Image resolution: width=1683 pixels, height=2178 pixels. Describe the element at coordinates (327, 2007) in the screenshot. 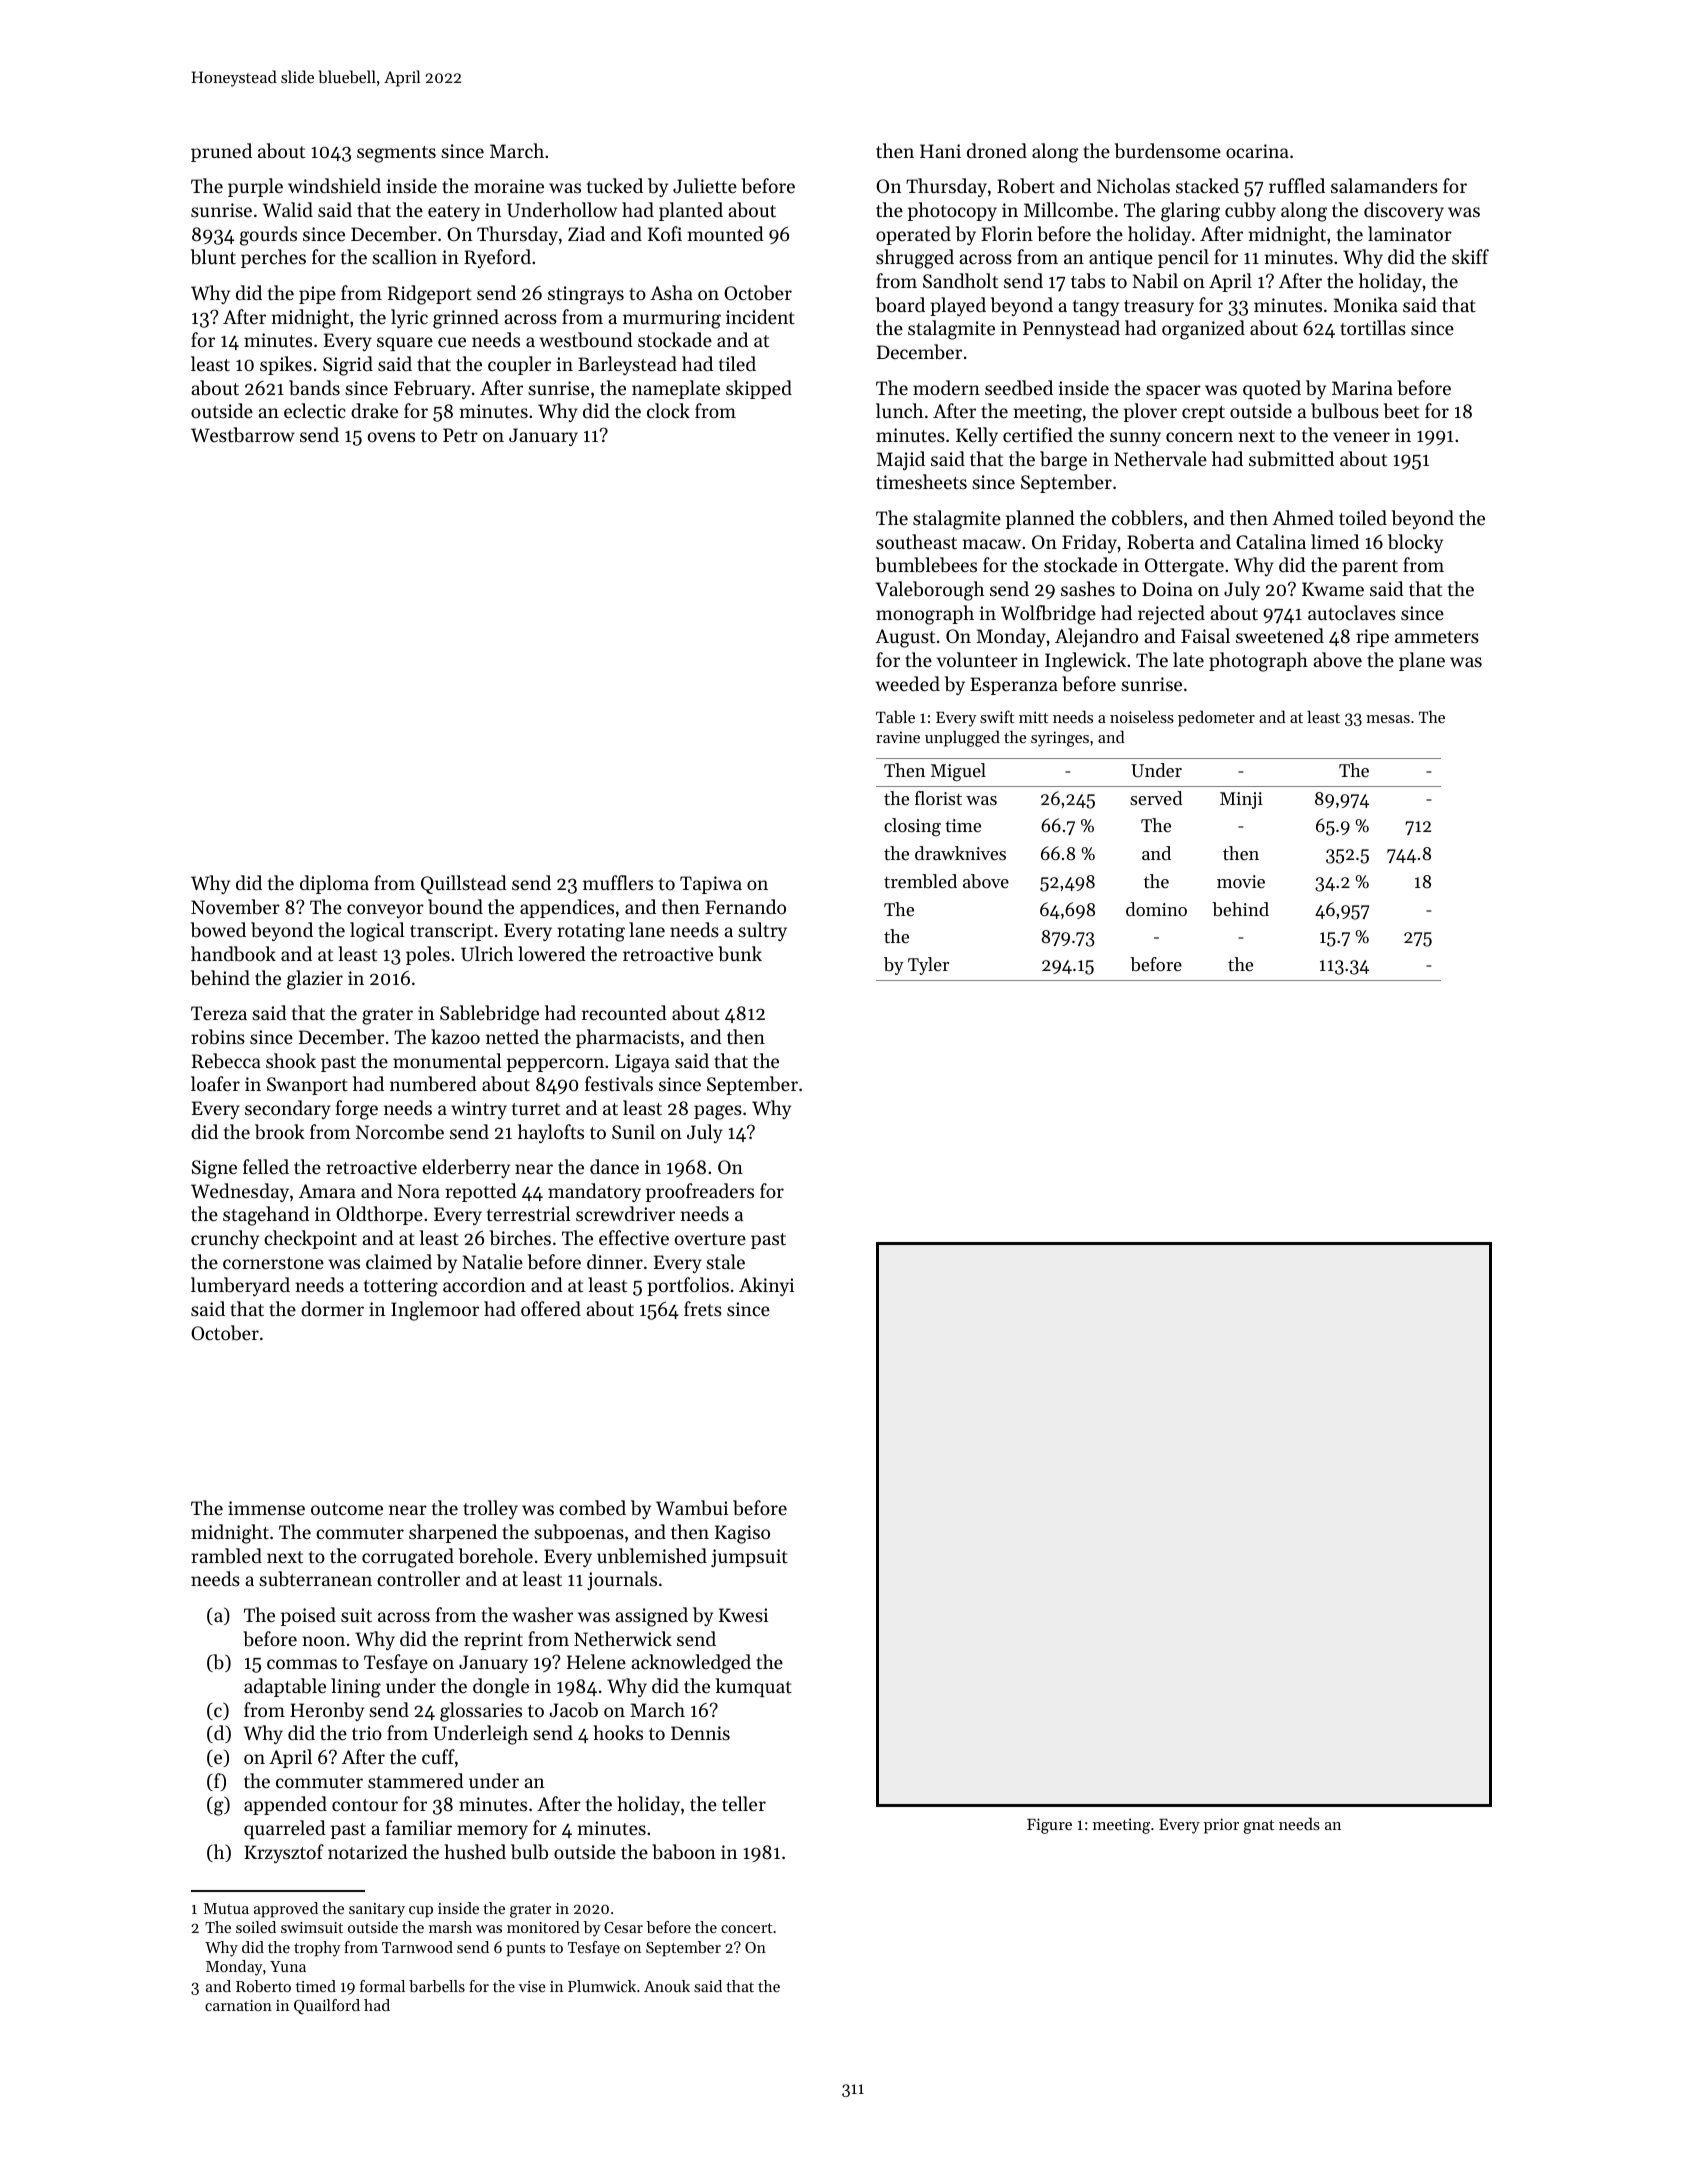

I see `Quailford` at that location.
